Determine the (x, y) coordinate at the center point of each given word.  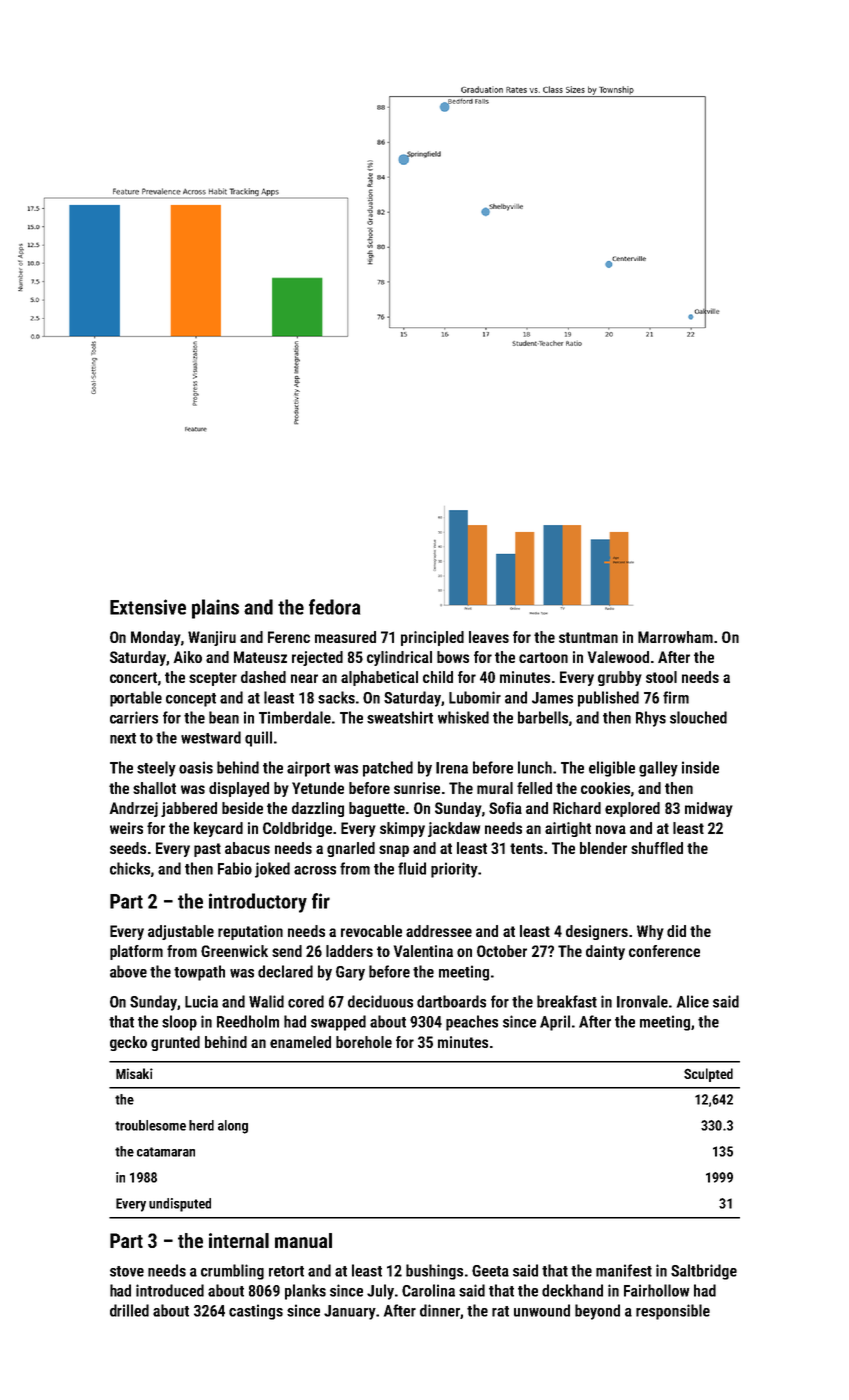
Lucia (201, 1001)
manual (303, 1240)
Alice (693, 1001)
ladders (349, 951)
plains (215, 609)
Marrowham (675, 637)
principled (432, 638)
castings (256, 1312)
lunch (535, 767)
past (207, 850)
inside (700, 767)
